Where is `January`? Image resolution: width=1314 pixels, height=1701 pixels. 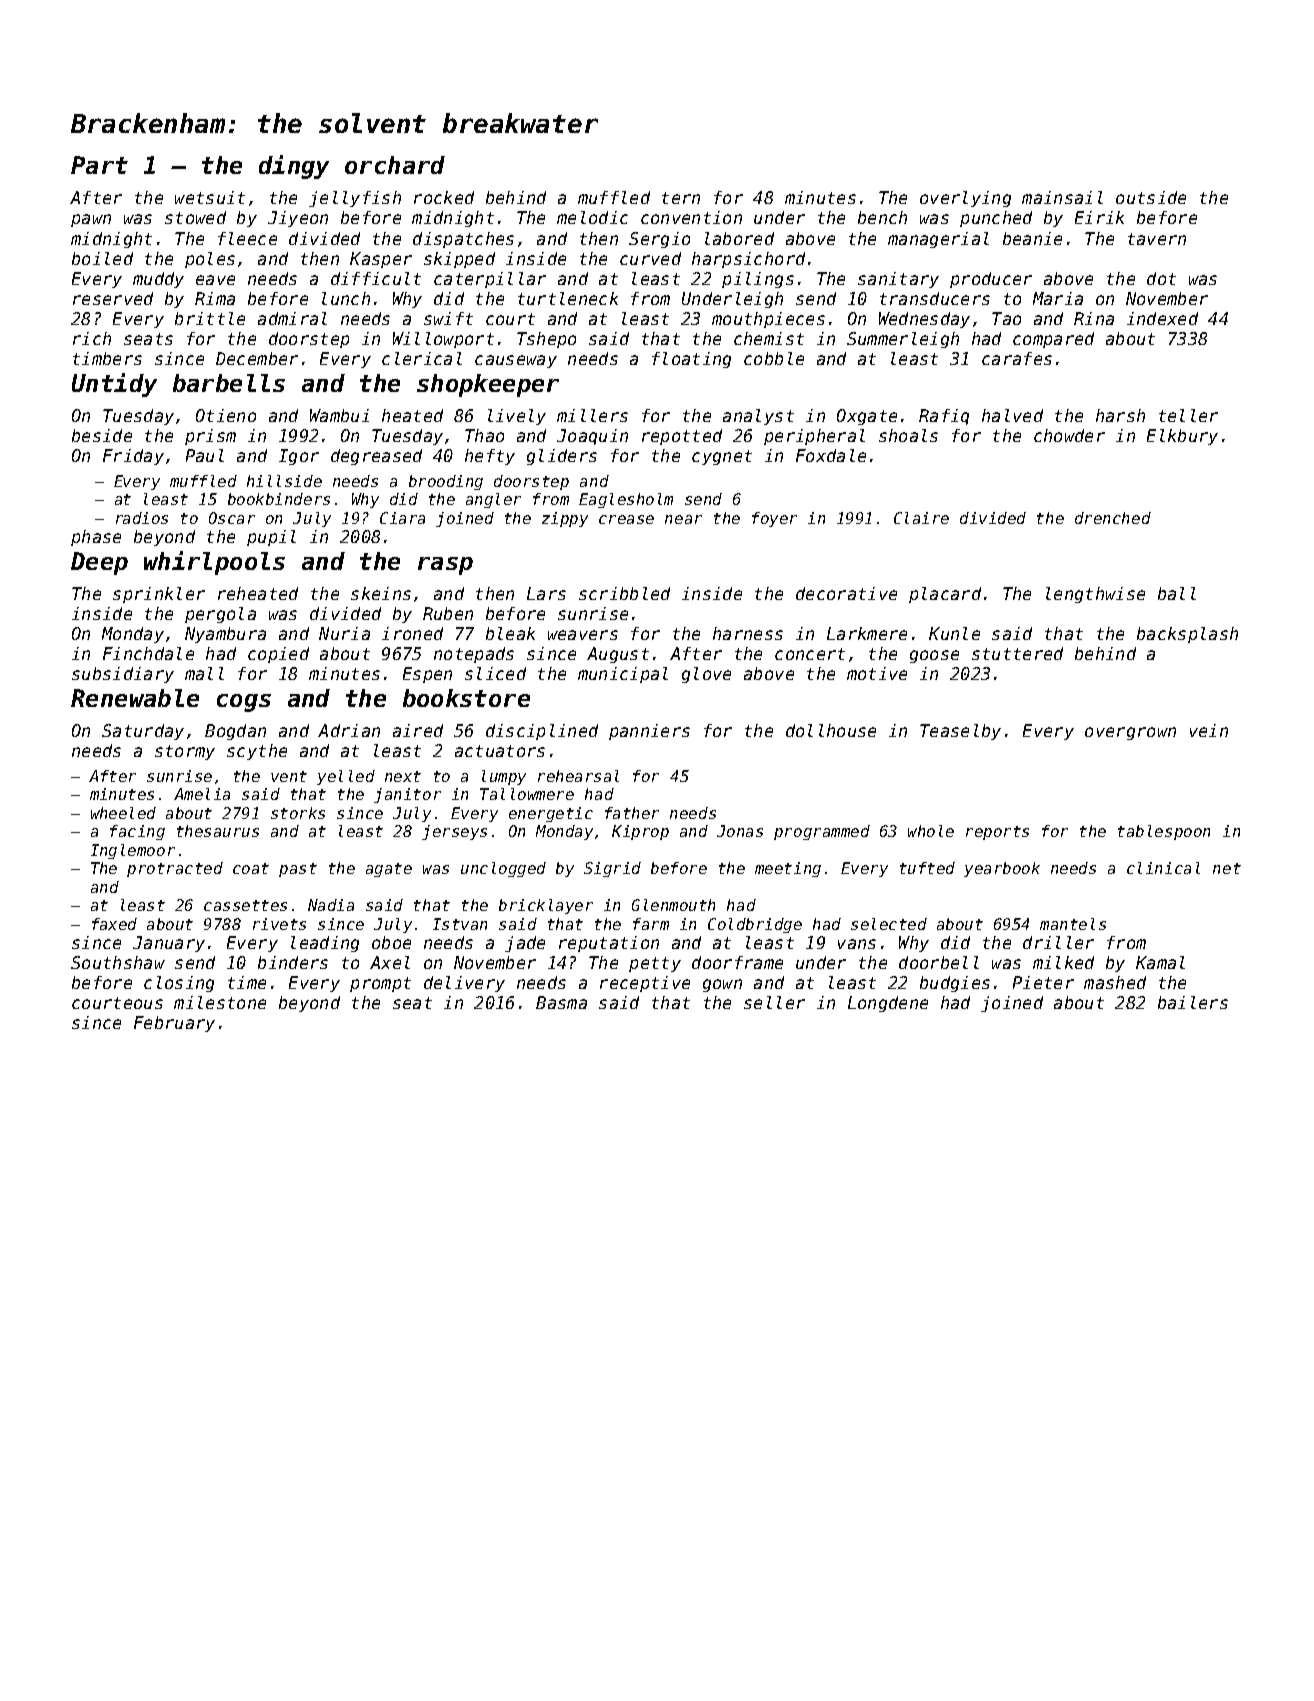
January is located at coordinates (169, 944).
